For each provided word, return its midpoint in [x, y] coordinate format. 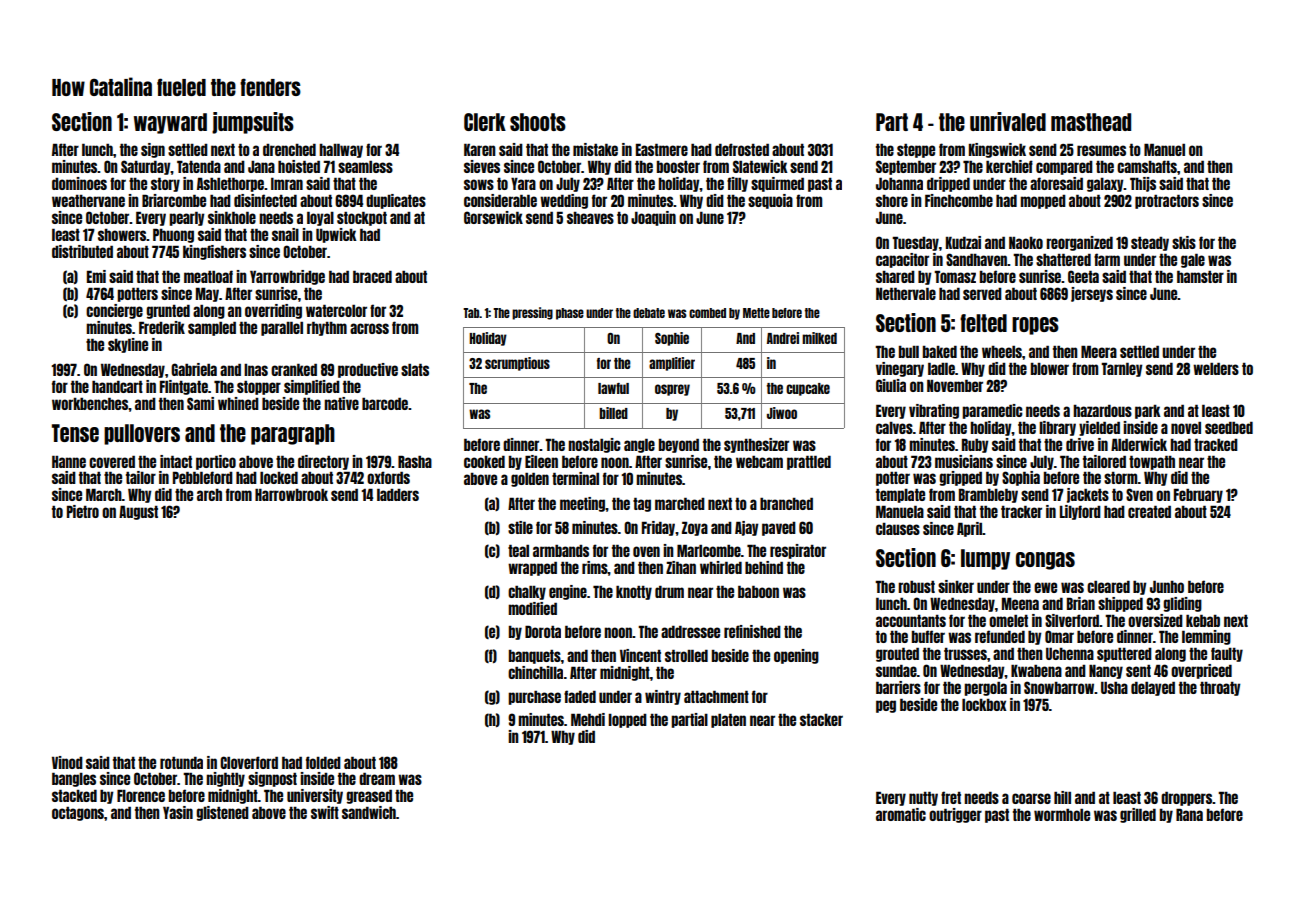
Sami [200, 403]
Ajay [747, 528]
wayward [170, 123]
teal [518, 550]
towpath [1152, 462]
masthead [1091, 122]
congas [1045, 561]
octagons [78, 814]
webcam [759, 461]
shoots [538, 122]
